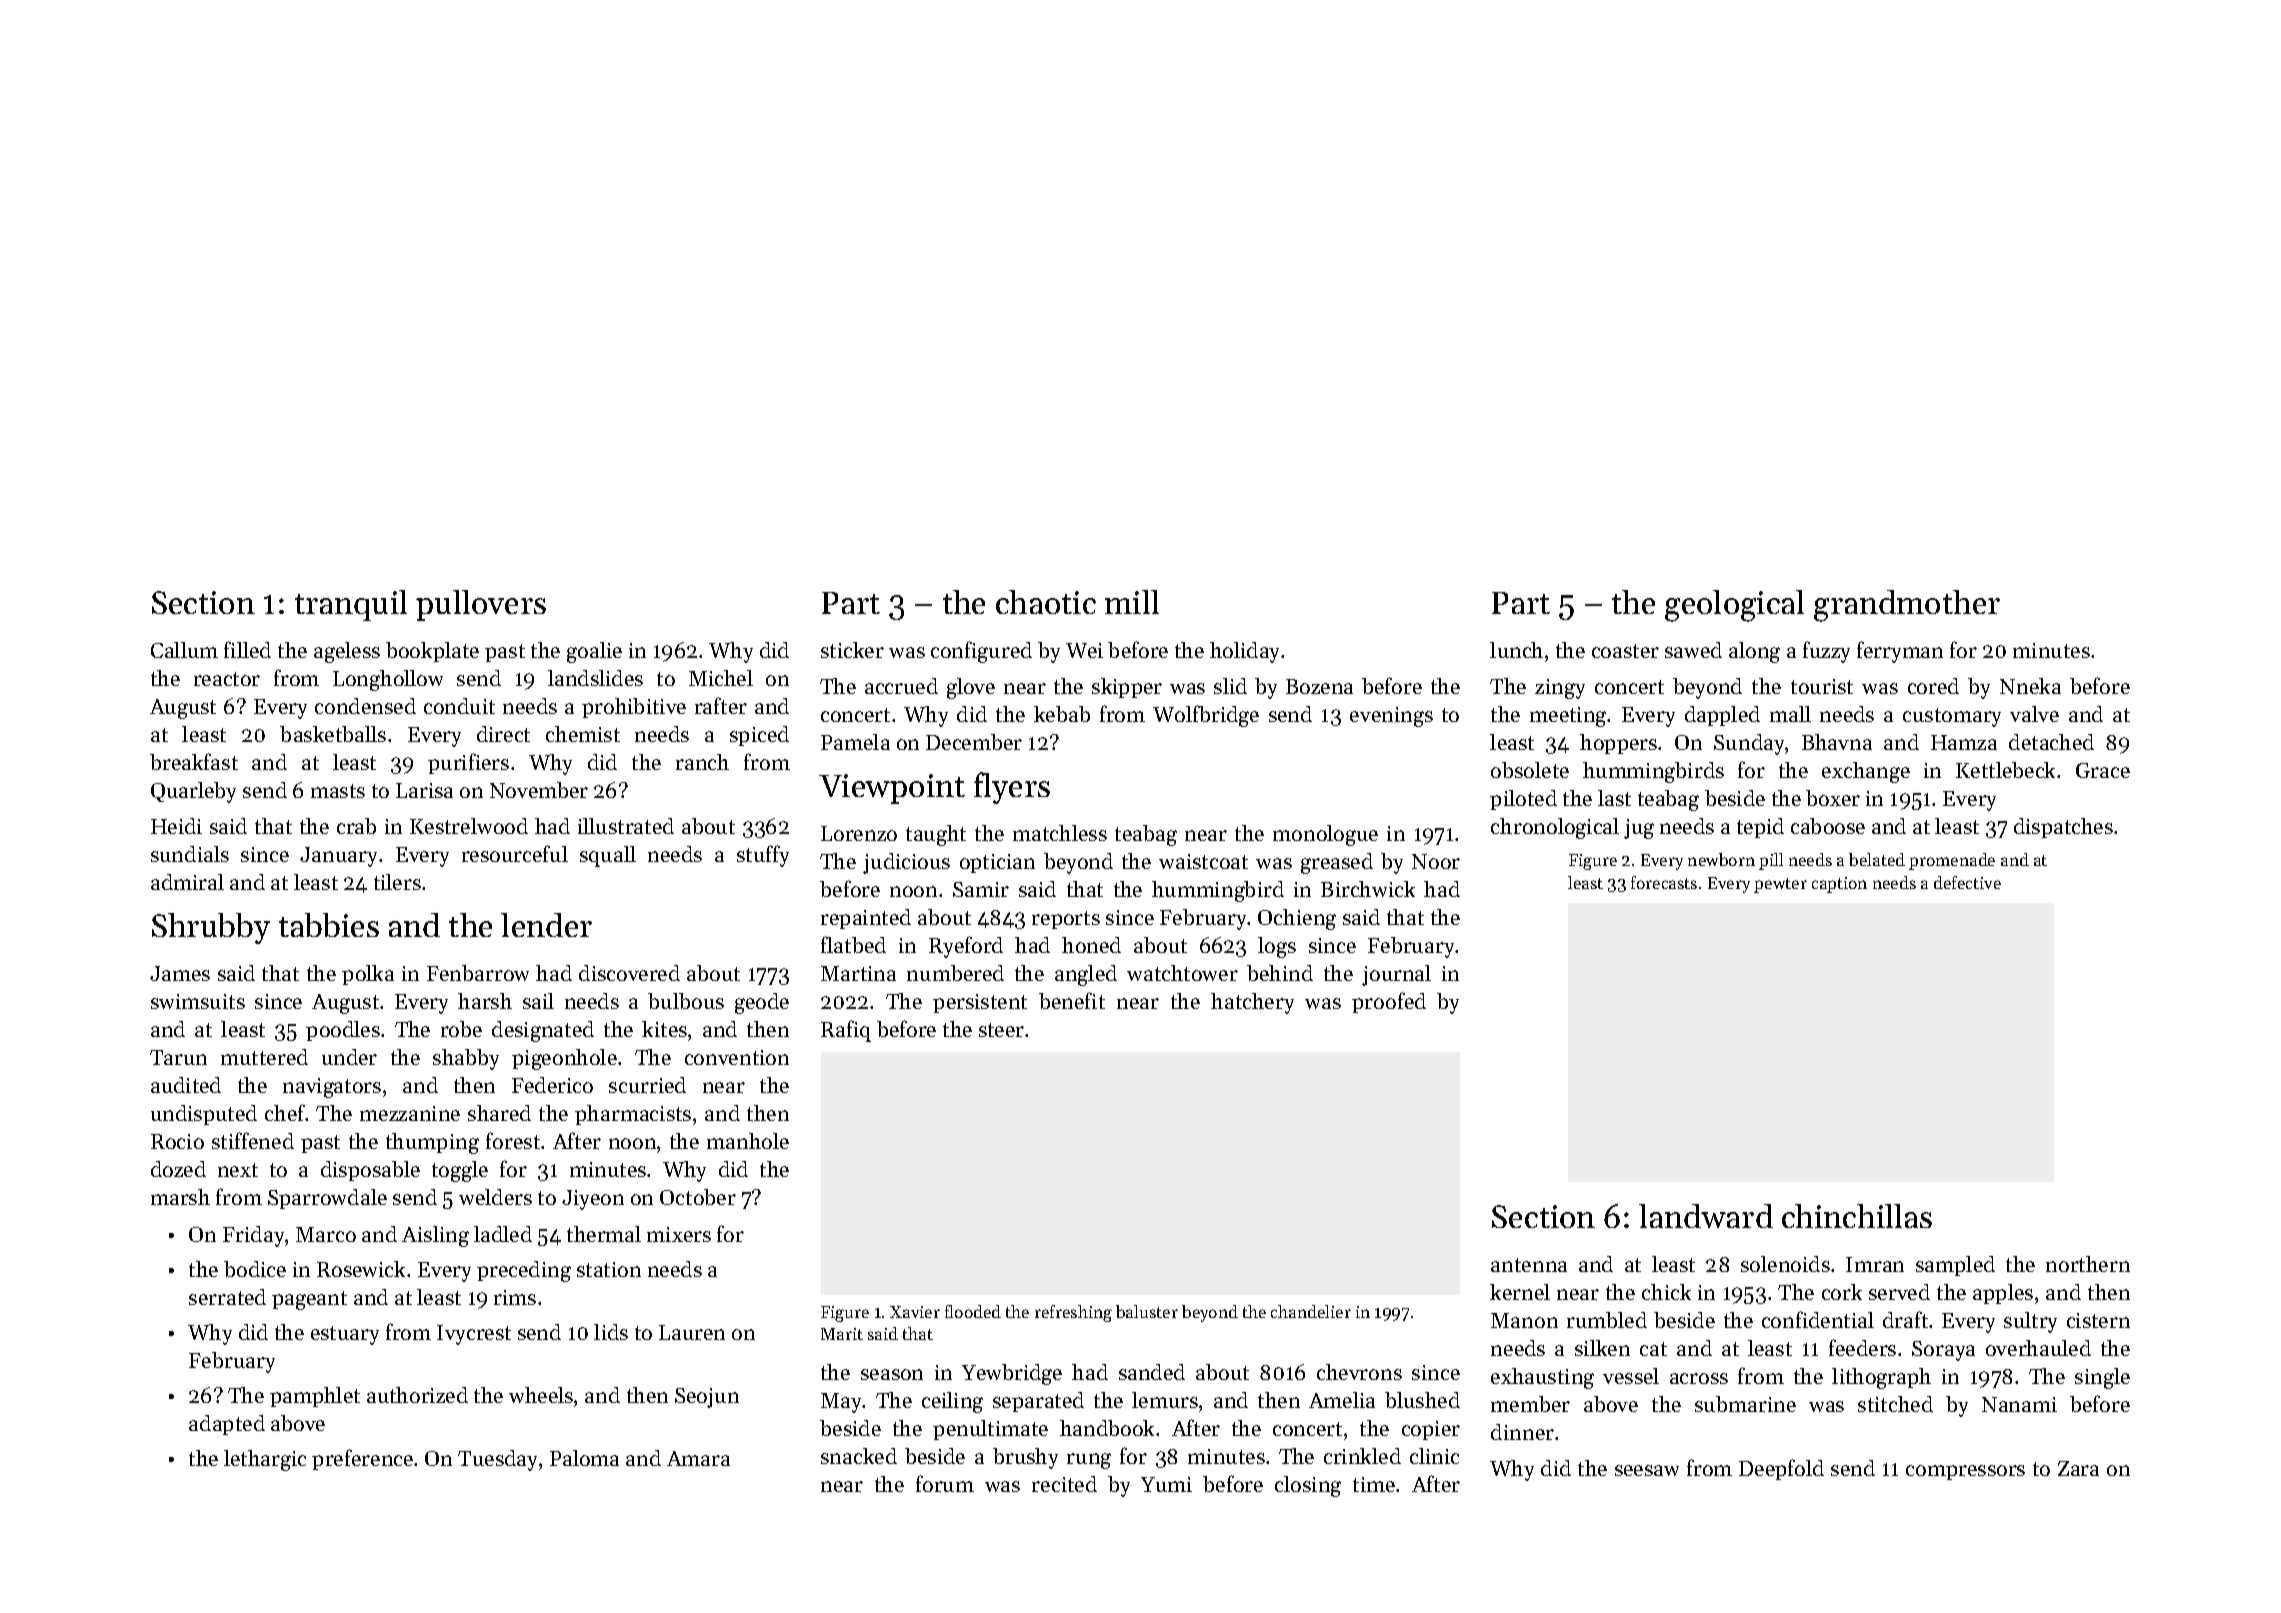 This screenshot has width=2281, height=1613. What do you see at coordinates (1203, 861) in the screenshot?
I see `waistcoat` at bounding box center [1203, 861].
